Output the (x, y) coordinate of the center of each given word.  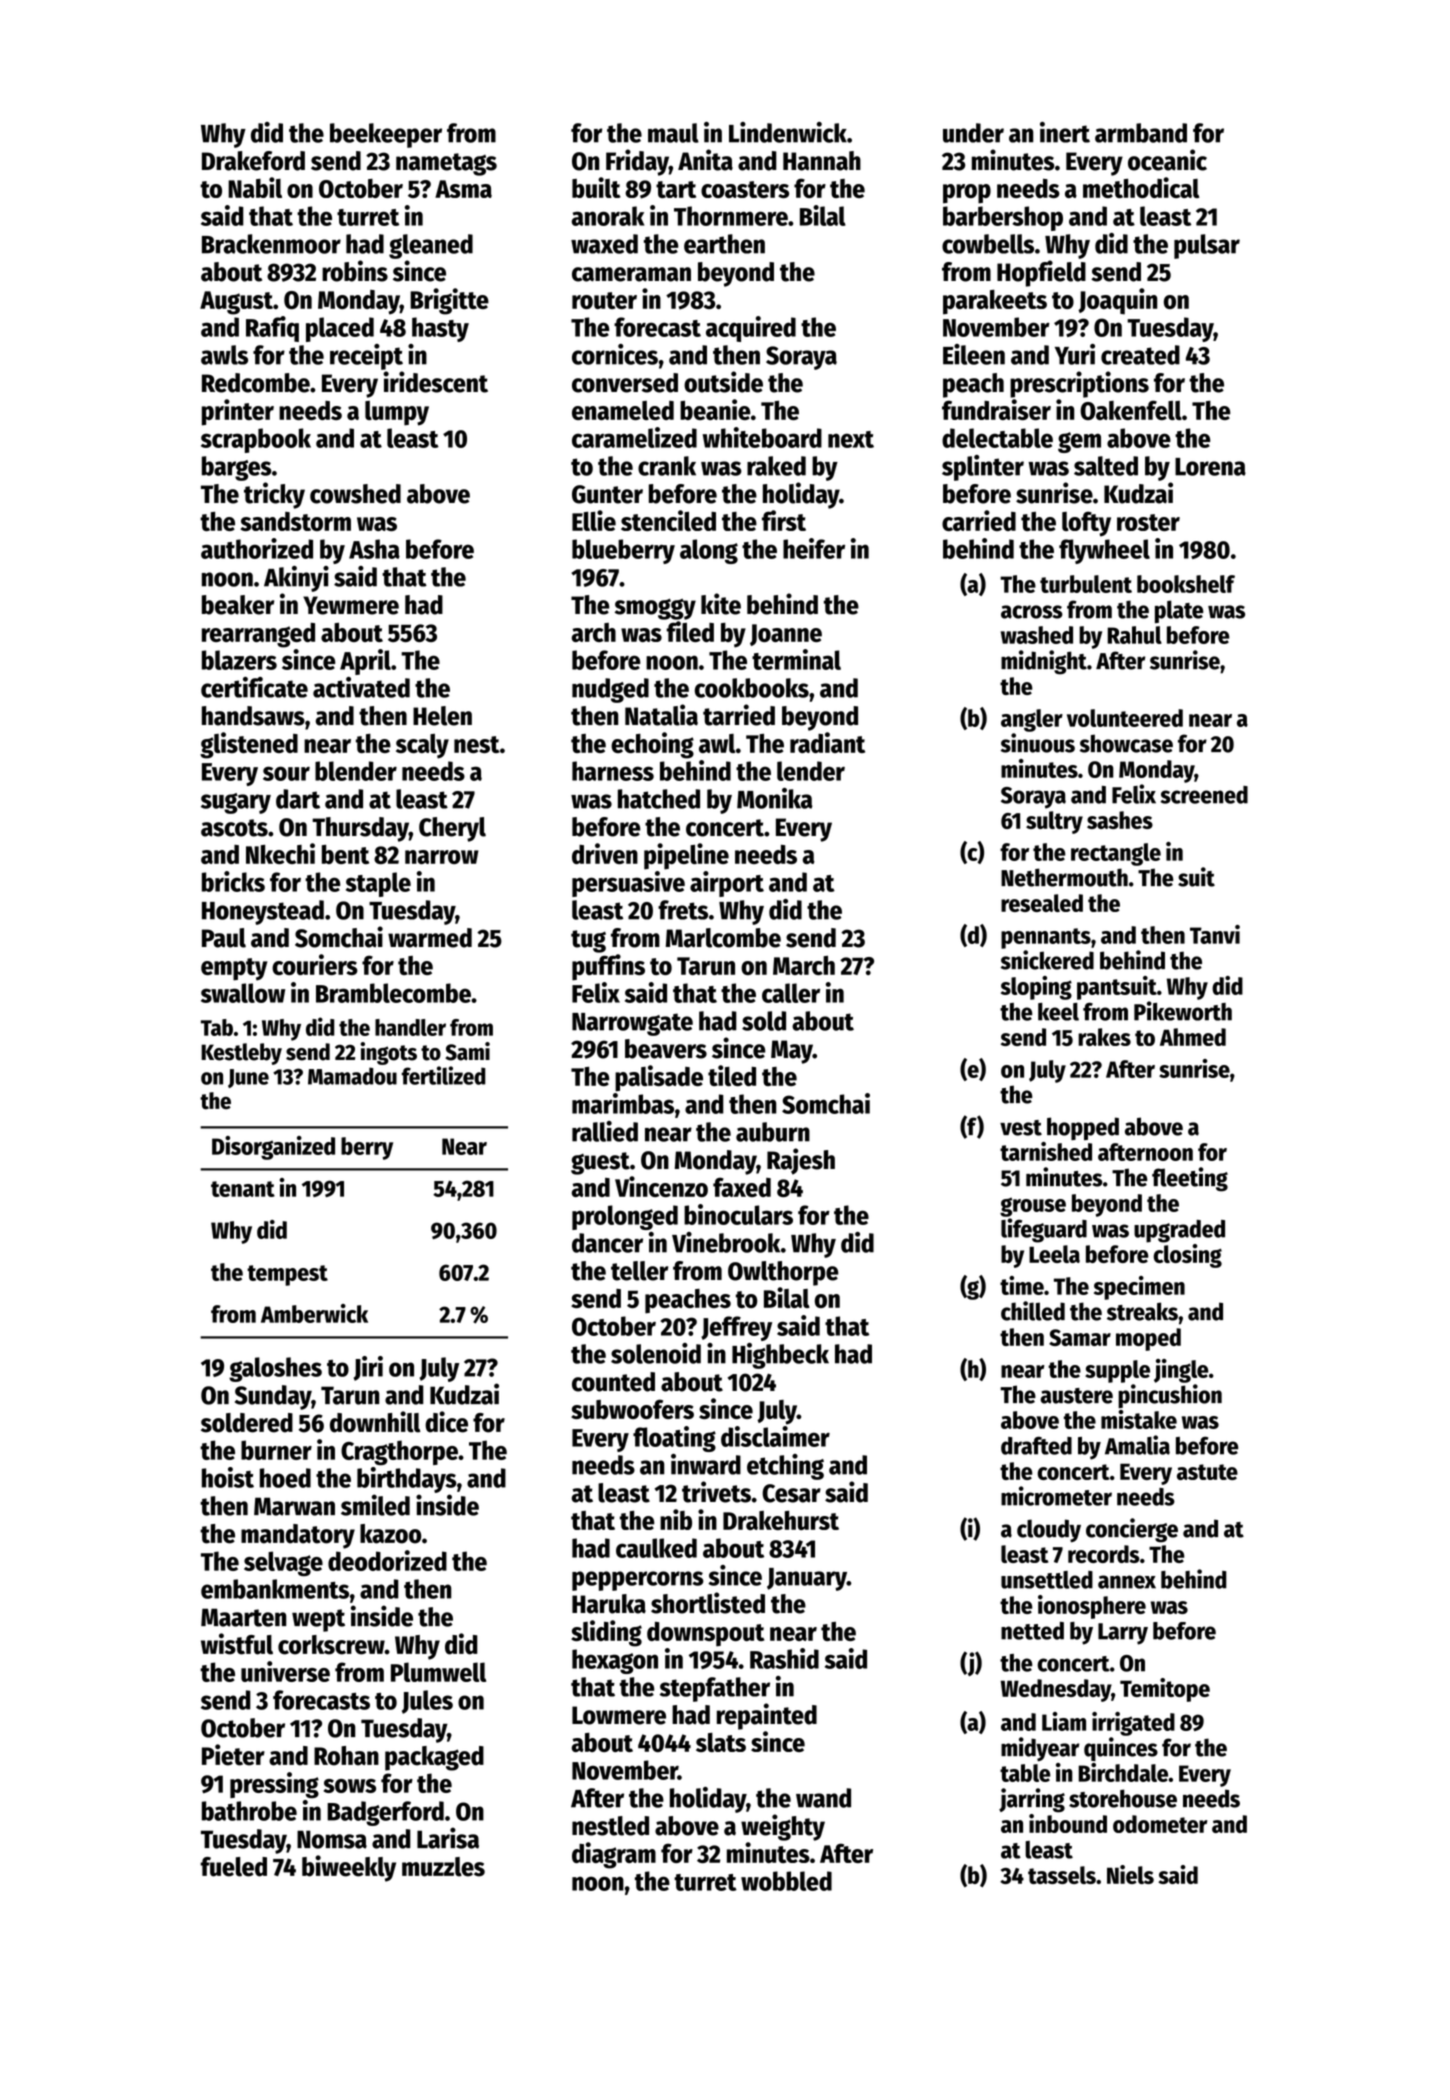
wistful (237, 1644)
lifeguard (1044, 1230)
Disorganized (273, 1148)
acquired (751, 329)
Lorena (1210, 467)
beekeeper (386, 135)
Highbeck (780, 1356)
